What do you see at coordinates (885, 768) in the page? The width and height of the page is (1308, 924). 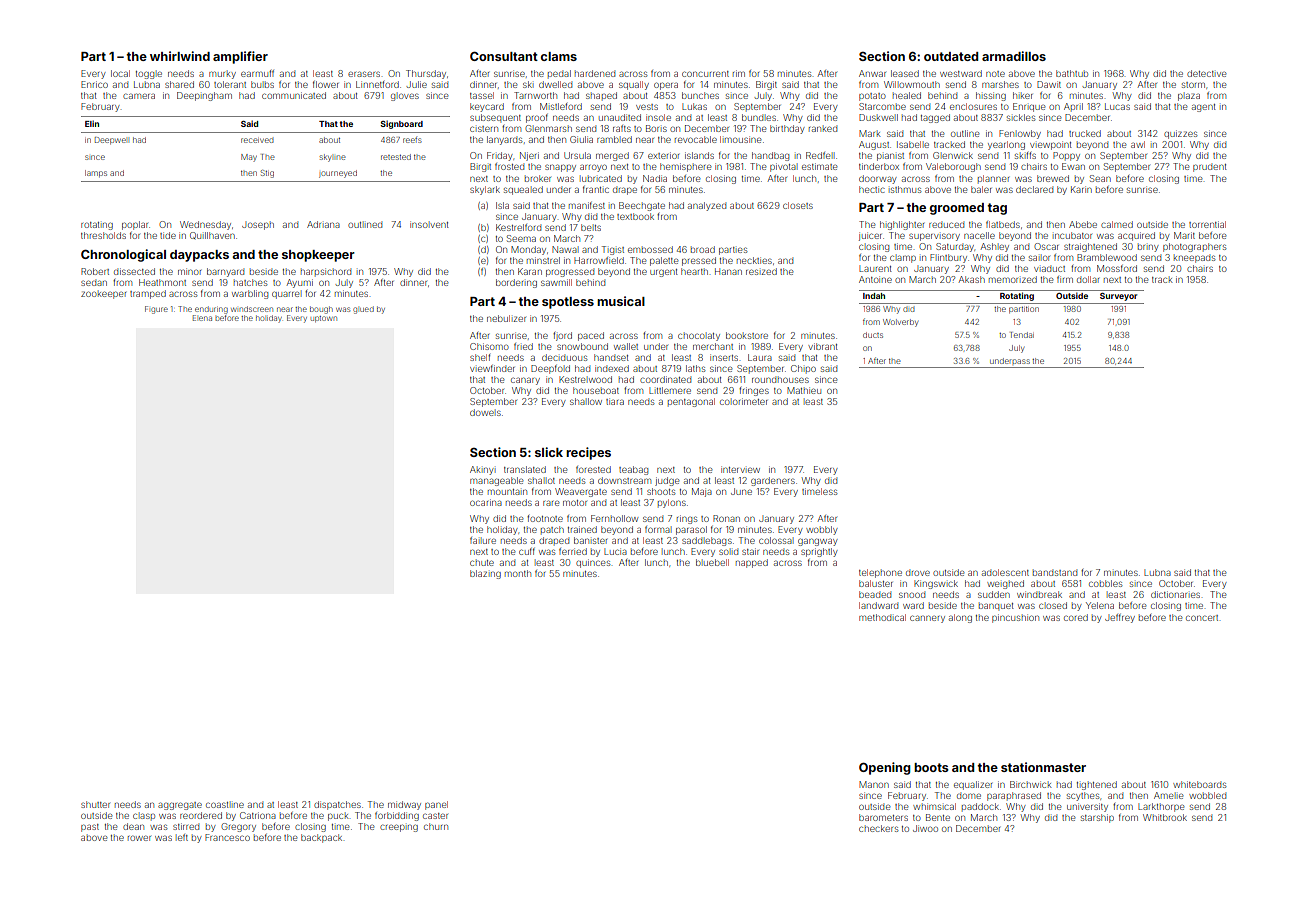 I see `Opening` at bounding box center [885, 768].
